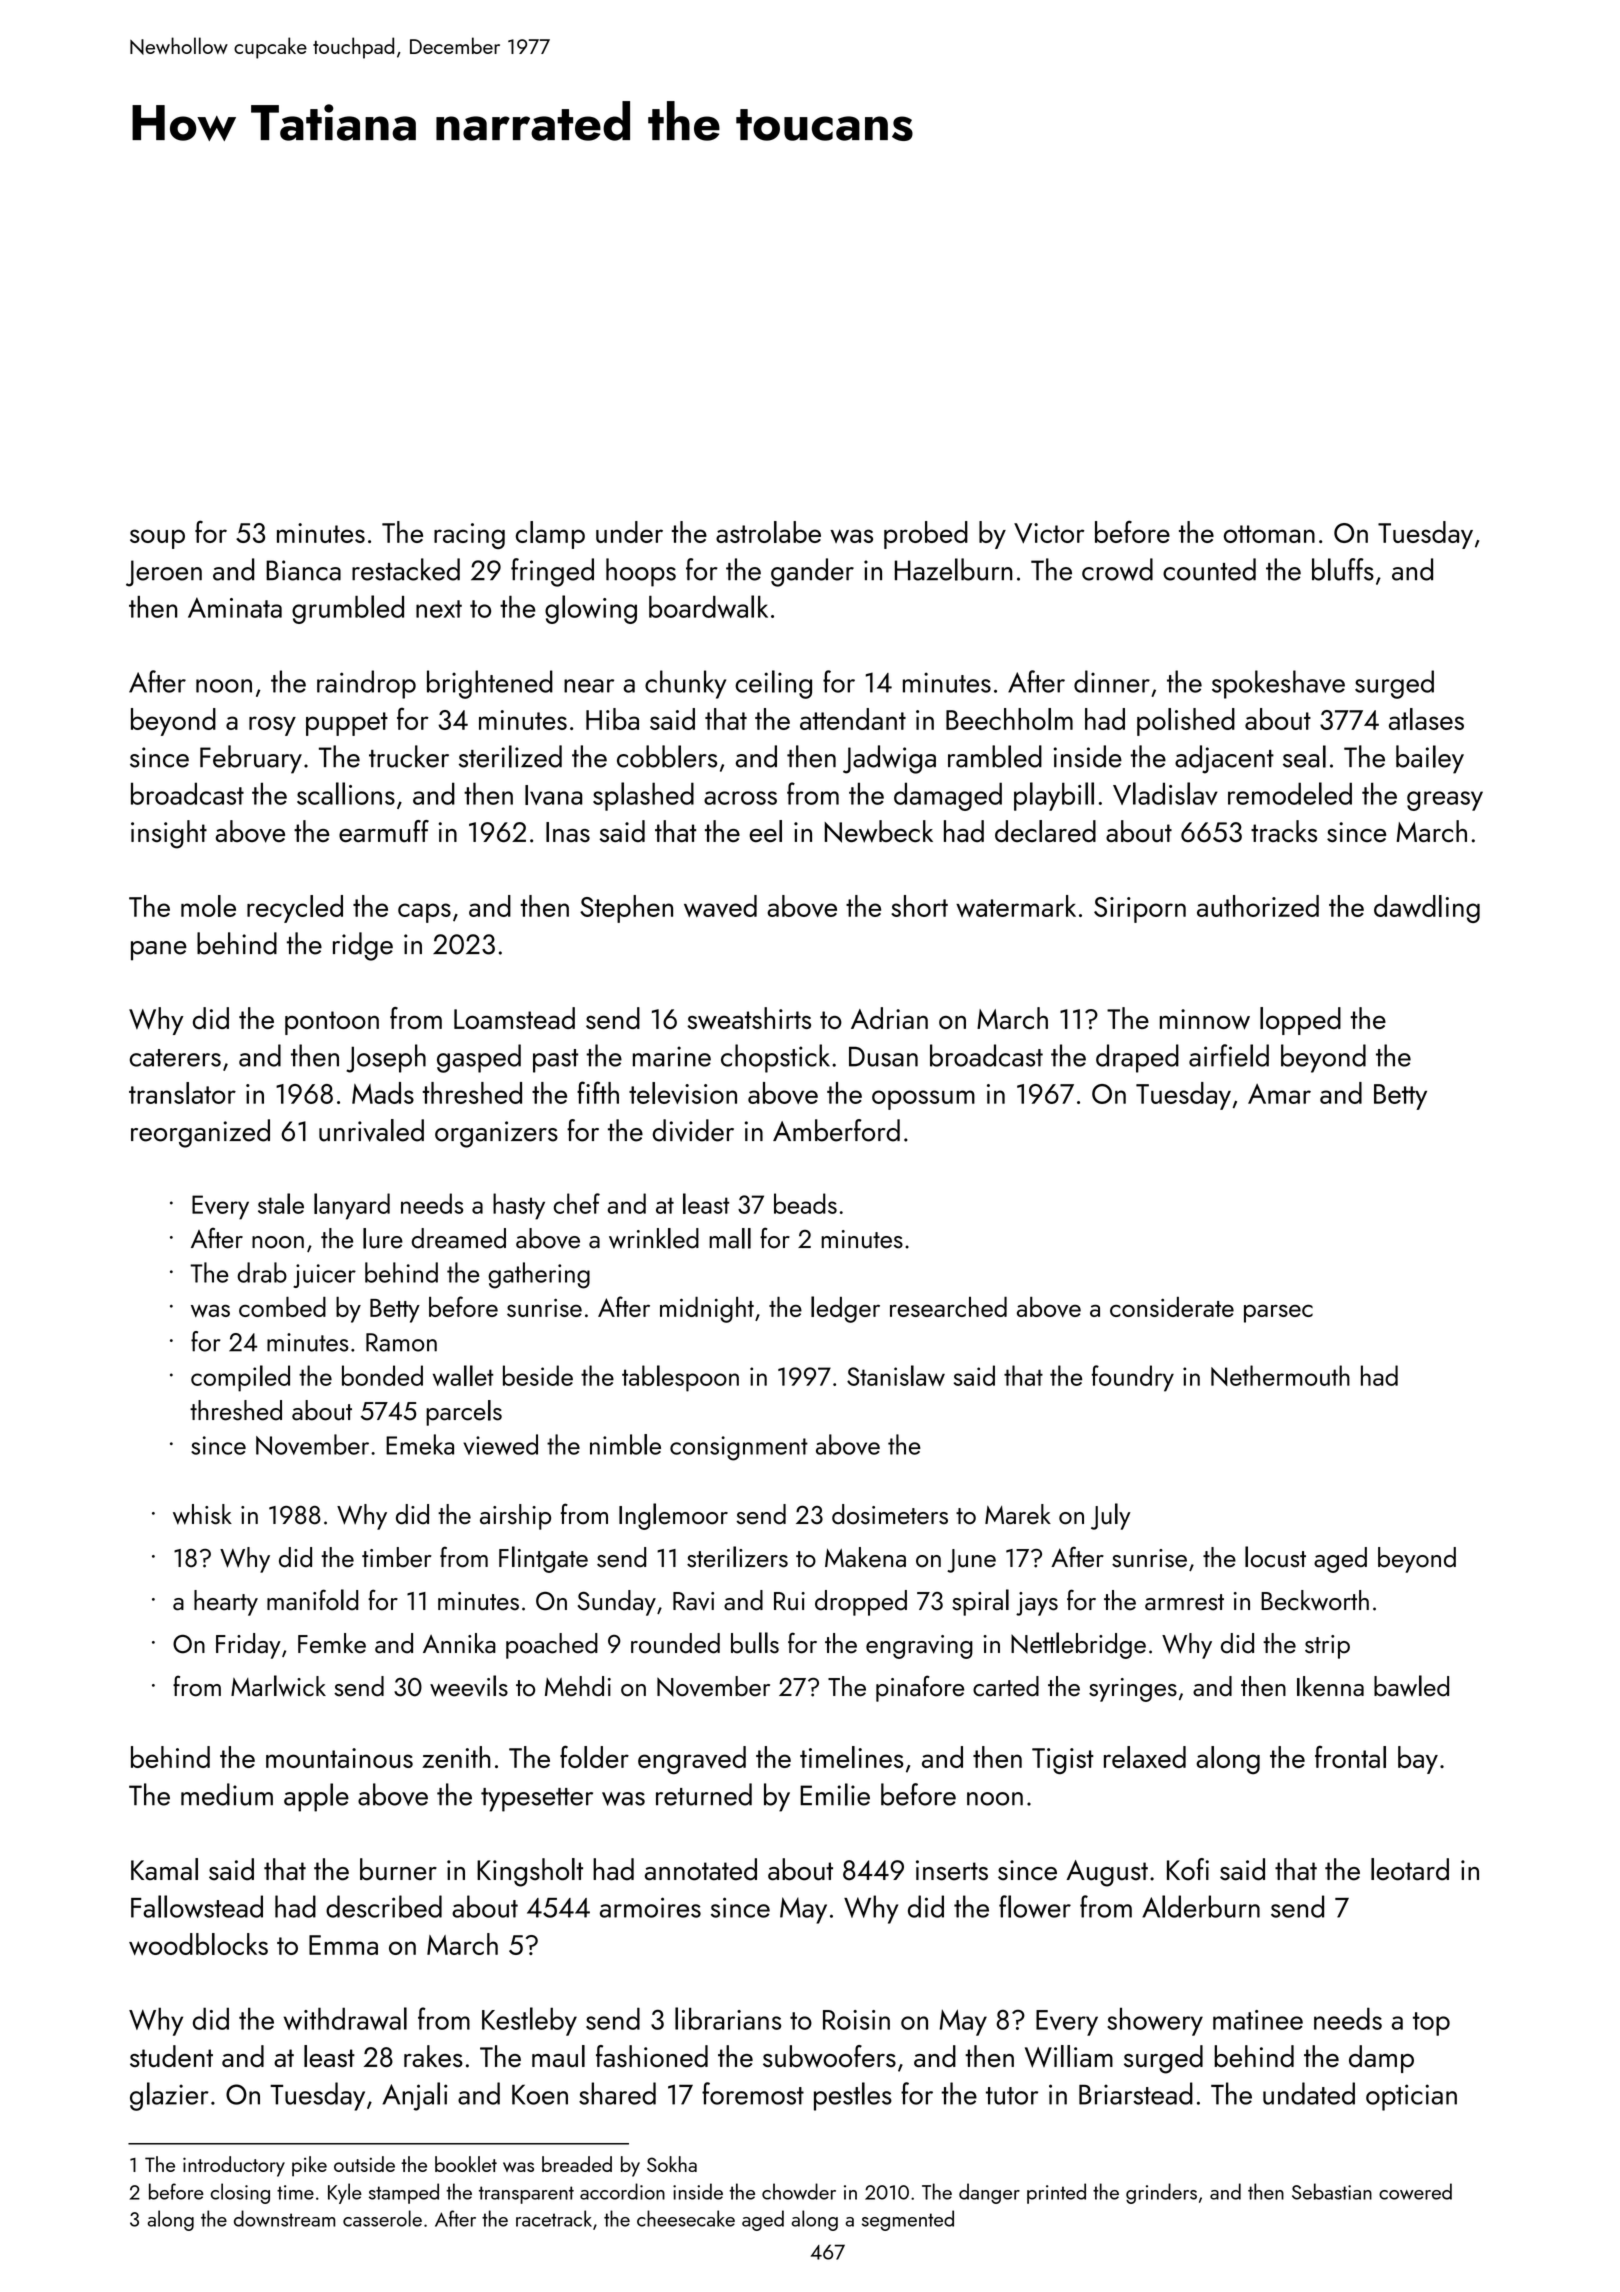  I want to click on foundry, so click(1133, 1378).
